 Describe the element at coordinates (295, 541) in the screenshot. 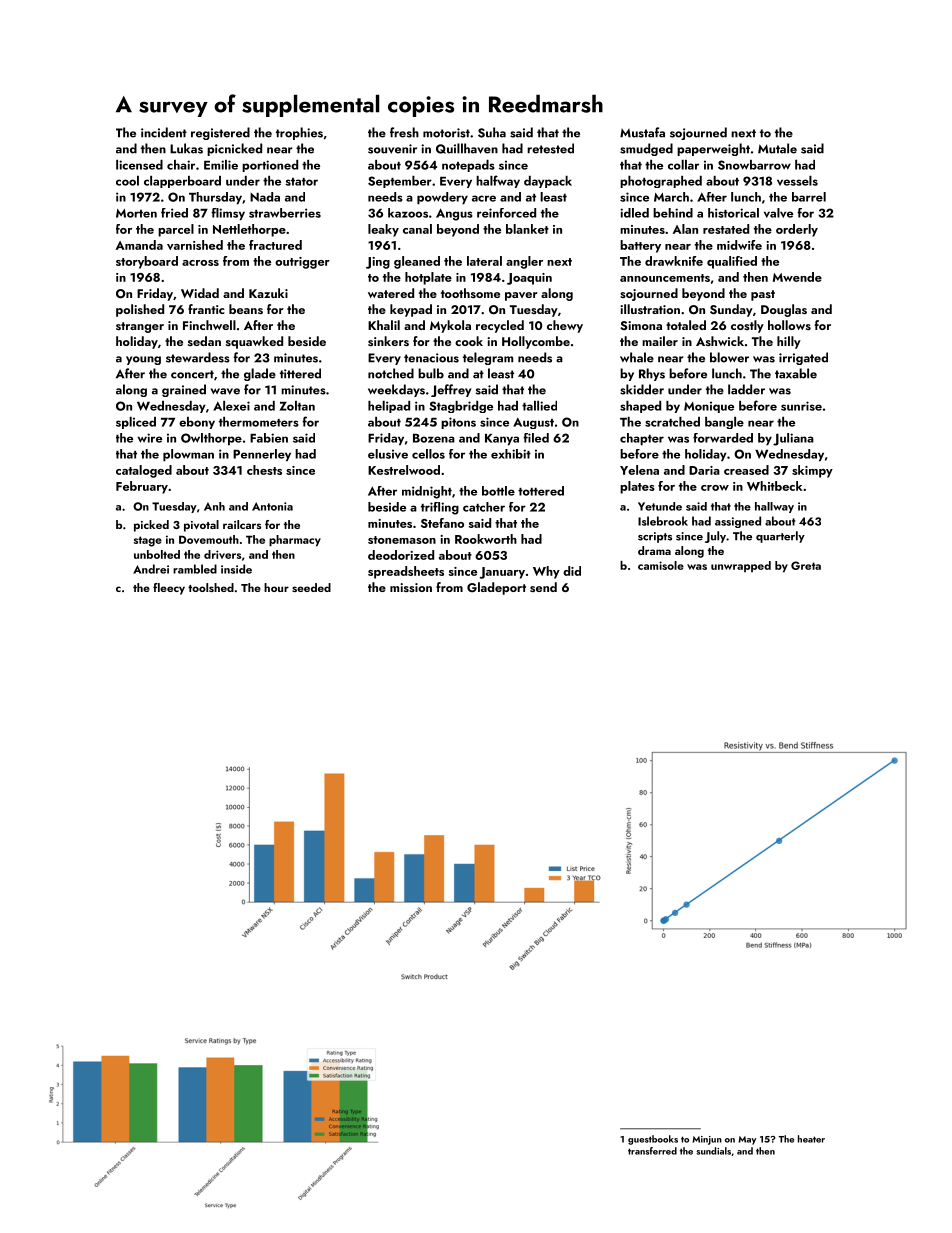

I see `pharmacy` at that location.
